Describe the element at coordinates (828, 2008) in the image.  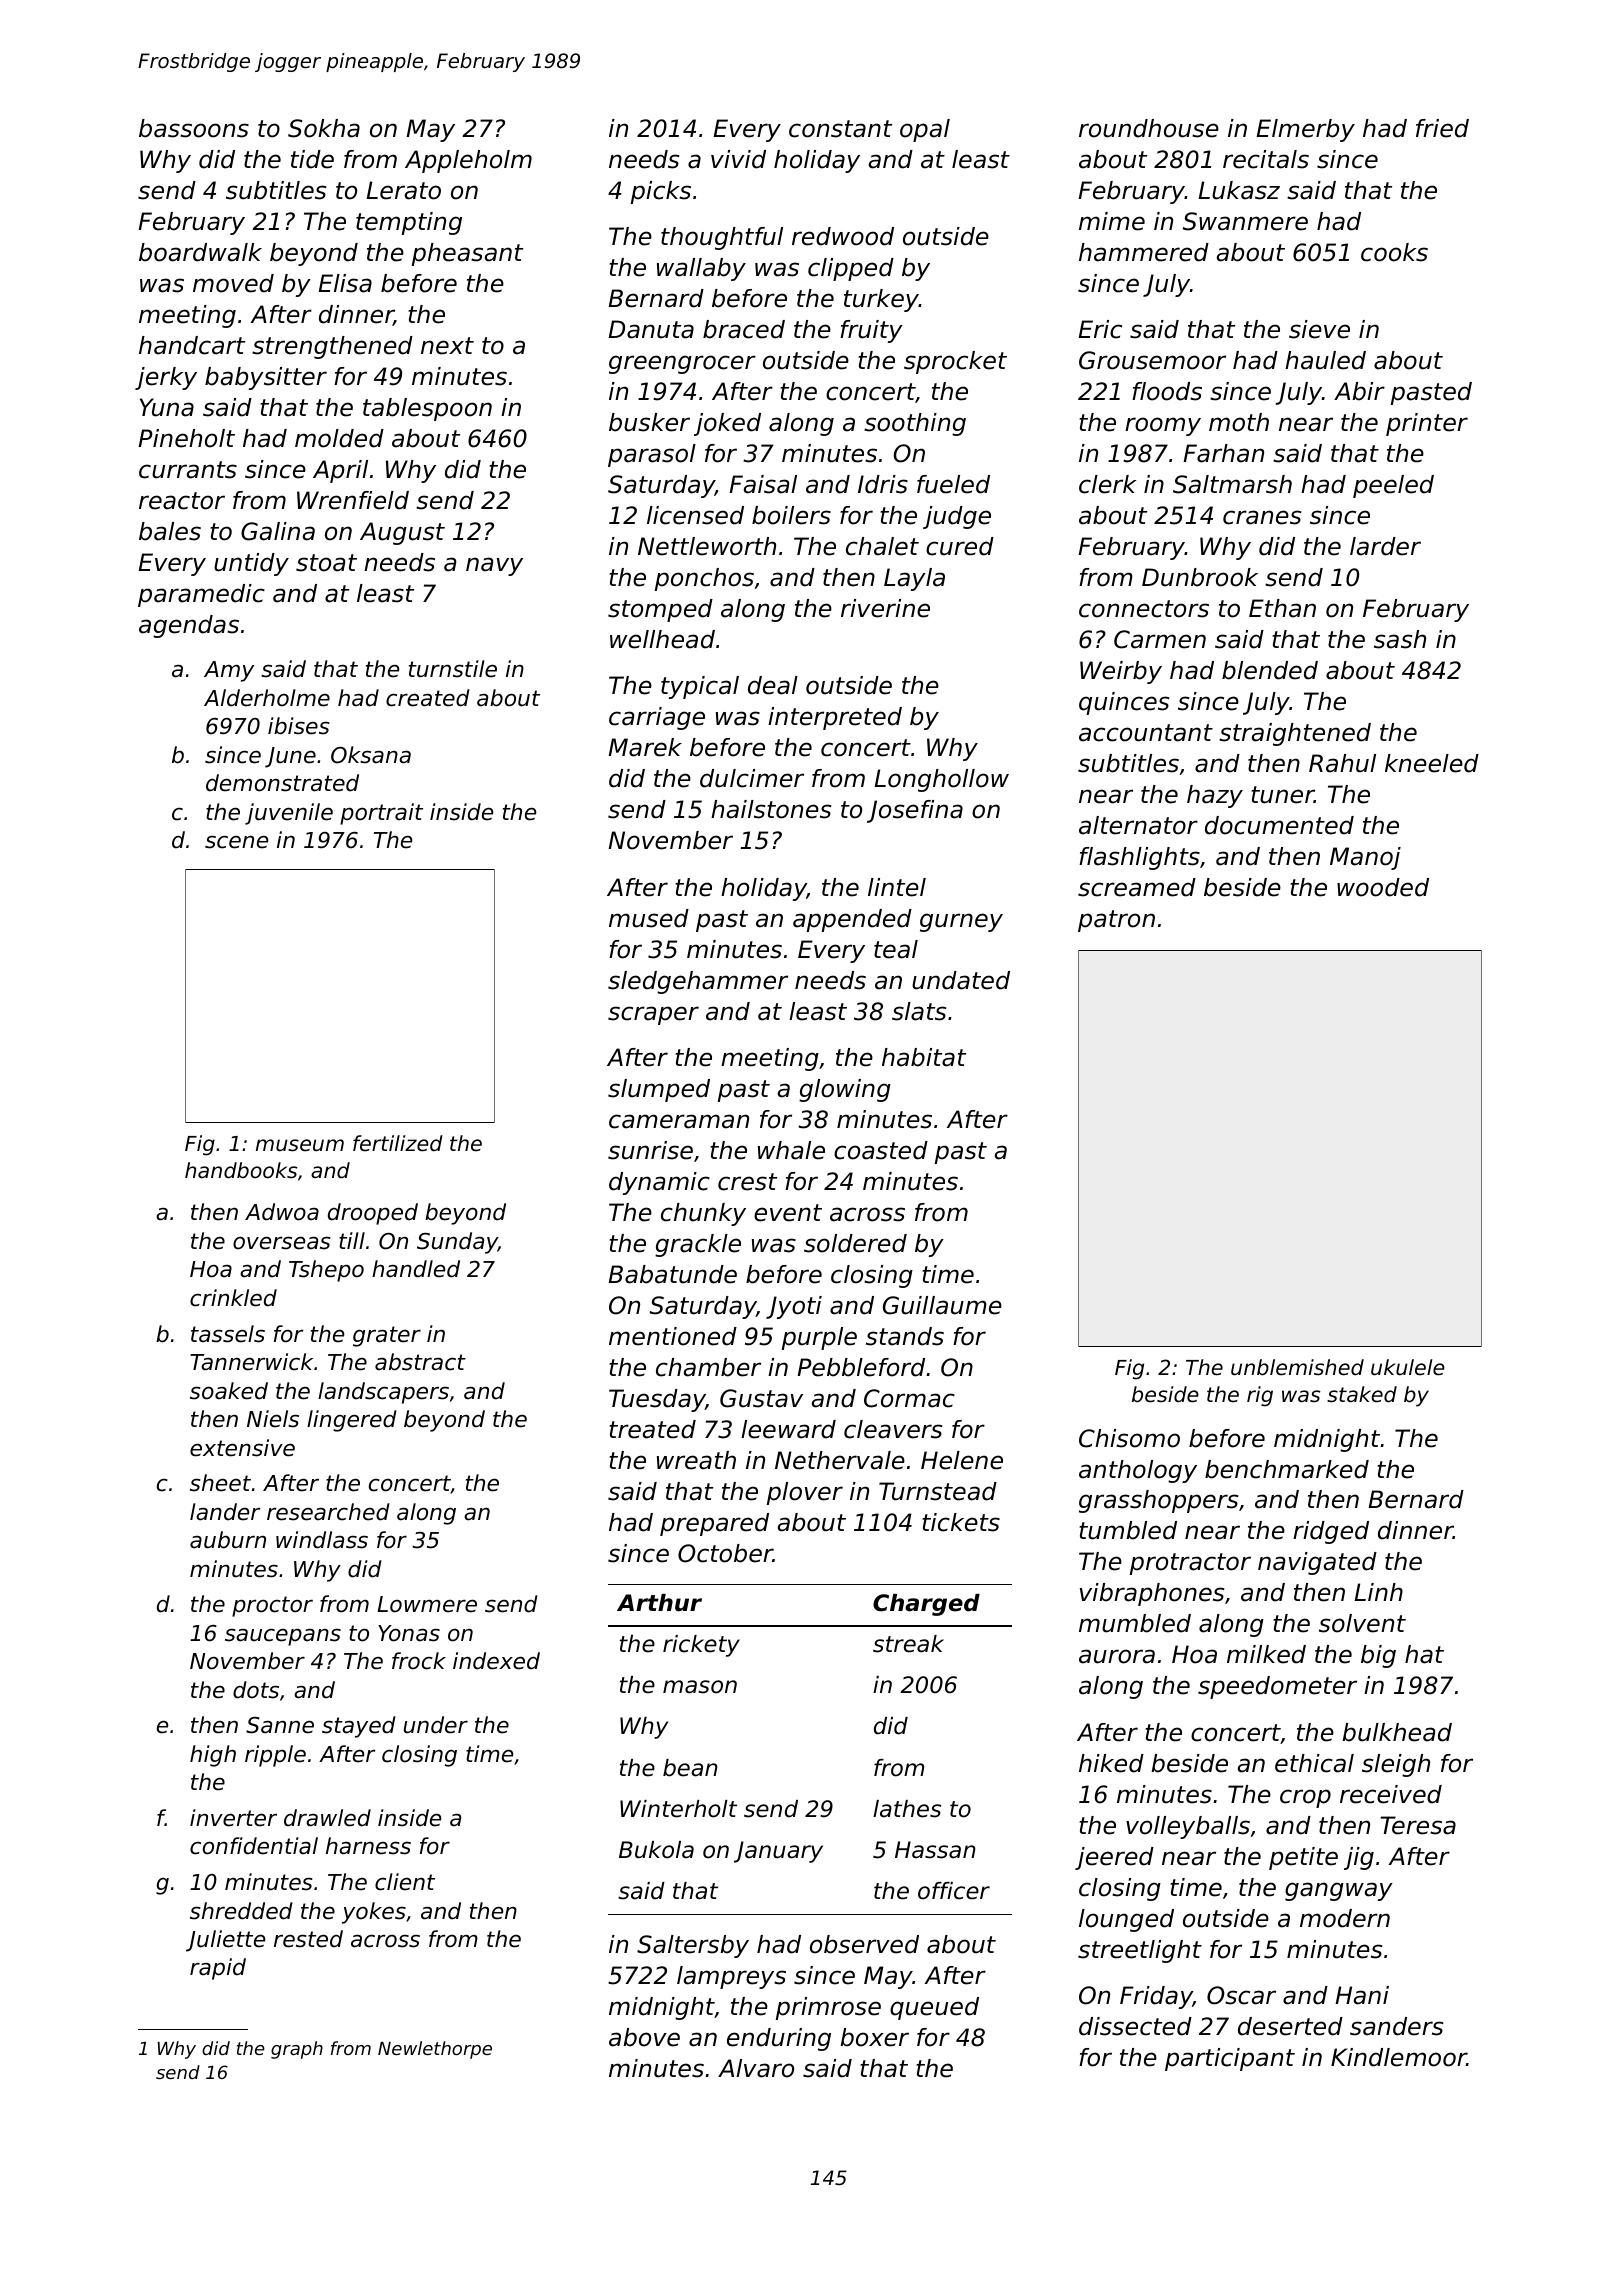
I see `primrose` at that location.
